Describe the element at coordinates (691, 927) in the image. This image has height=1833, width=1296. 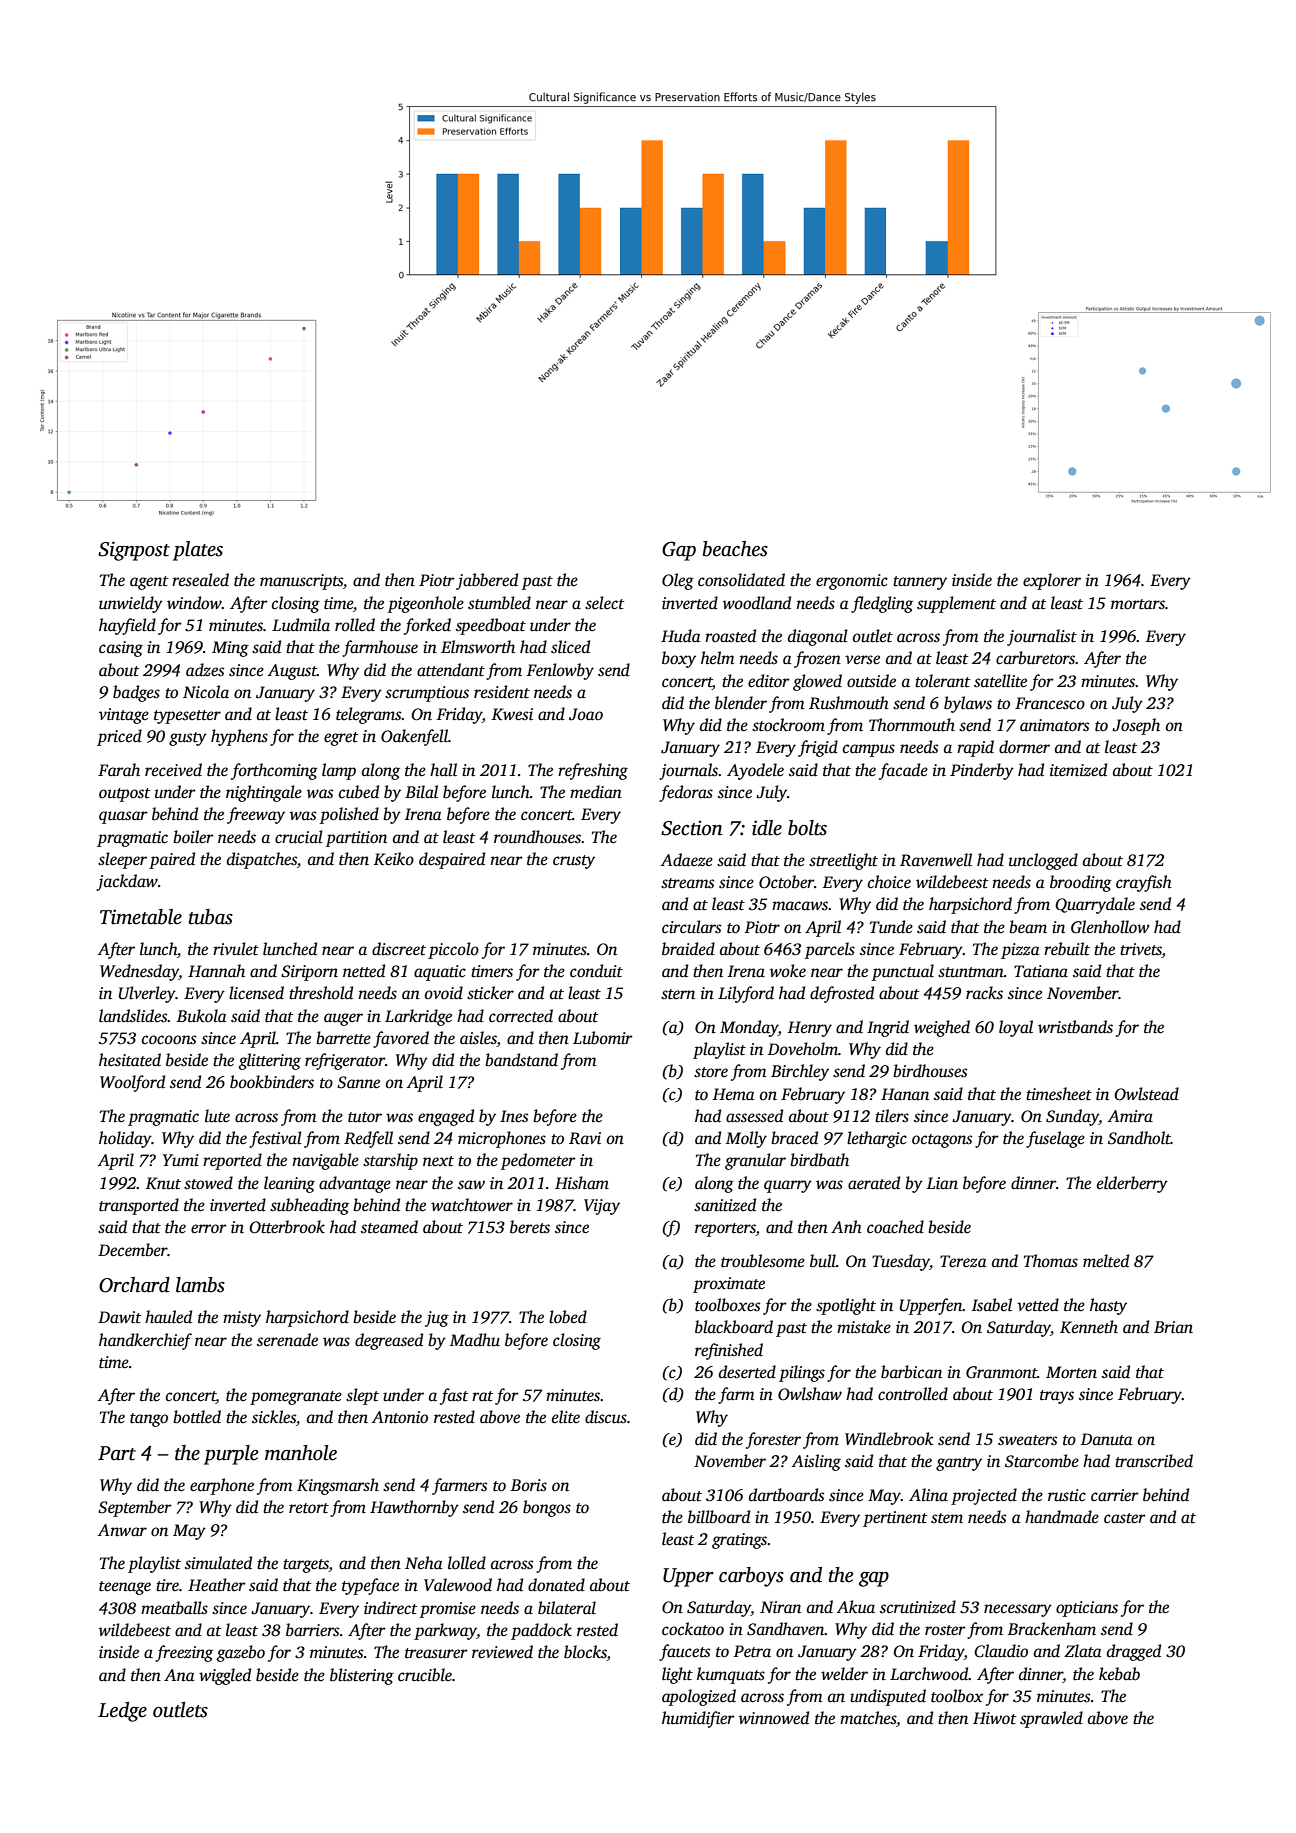
I see `circulars` at that location.
